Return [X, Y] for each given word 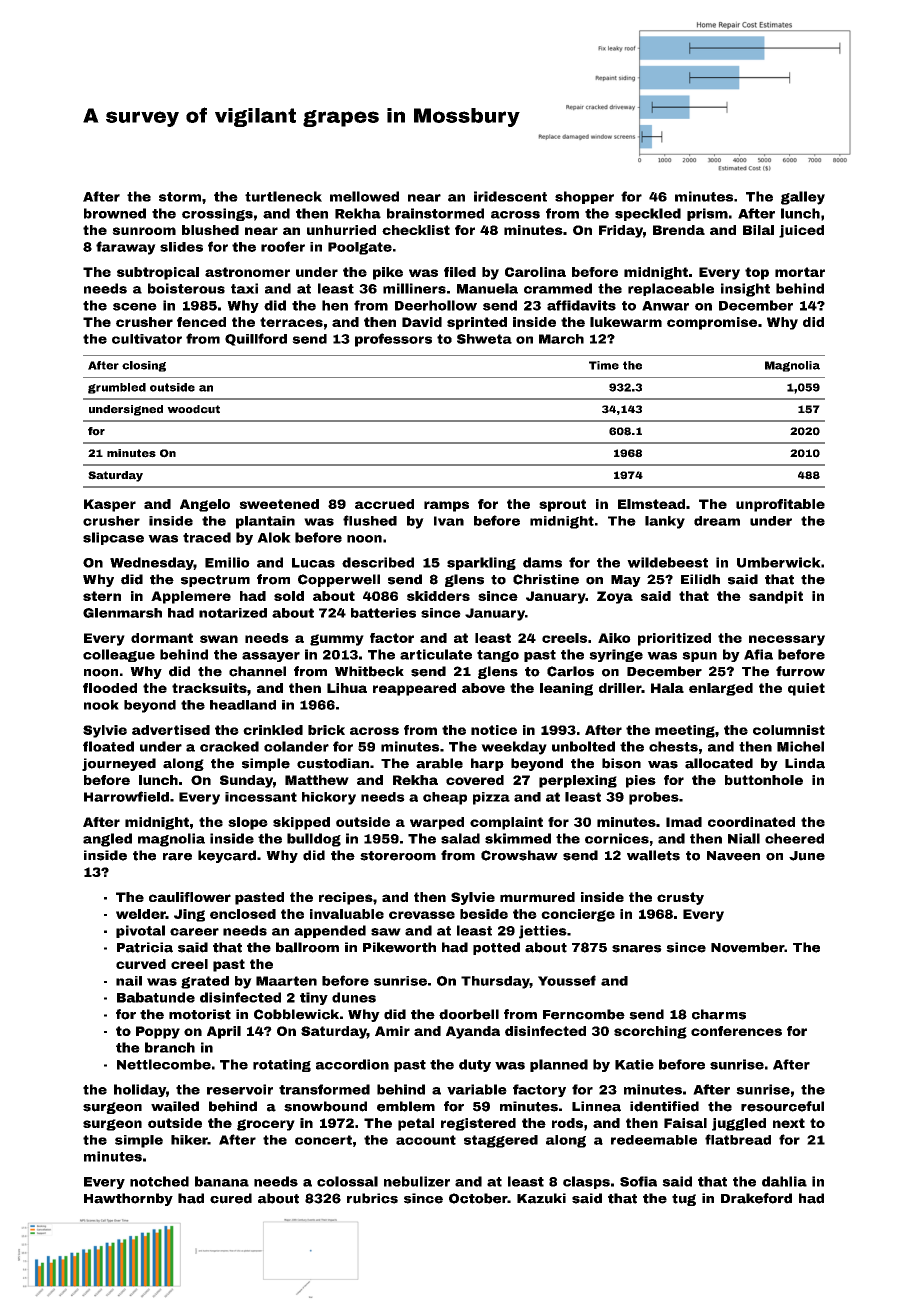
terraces [291, 322]
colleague [119, 655]
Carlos [570, 671]
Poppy [158, 1032]
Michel [800, 746]
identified [664, 1106]
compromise [712, 323]
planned [559, 1065]
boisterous [186, 288]
